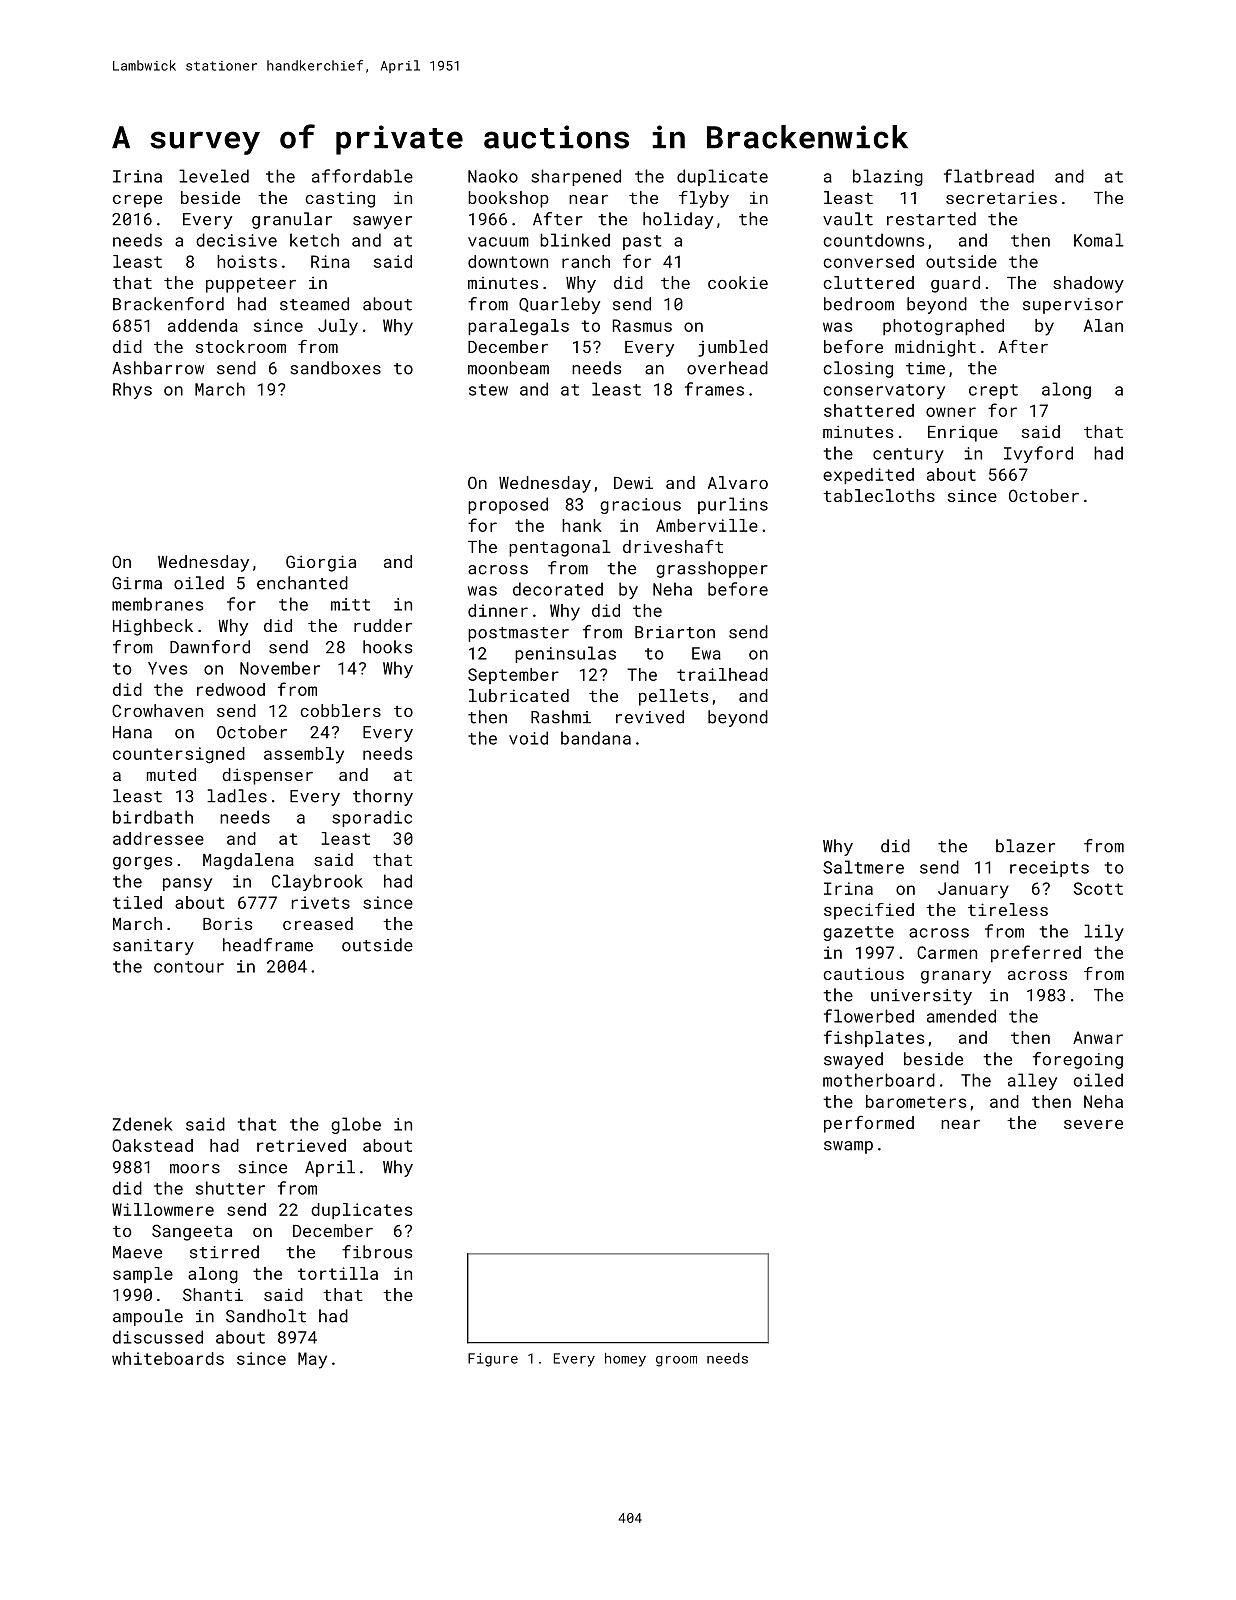 The height and width of the image is (1600, 1236). What do you see at coordinates (596, 738) in the image?
I see `bandana` at bounding box center [596, 738].
